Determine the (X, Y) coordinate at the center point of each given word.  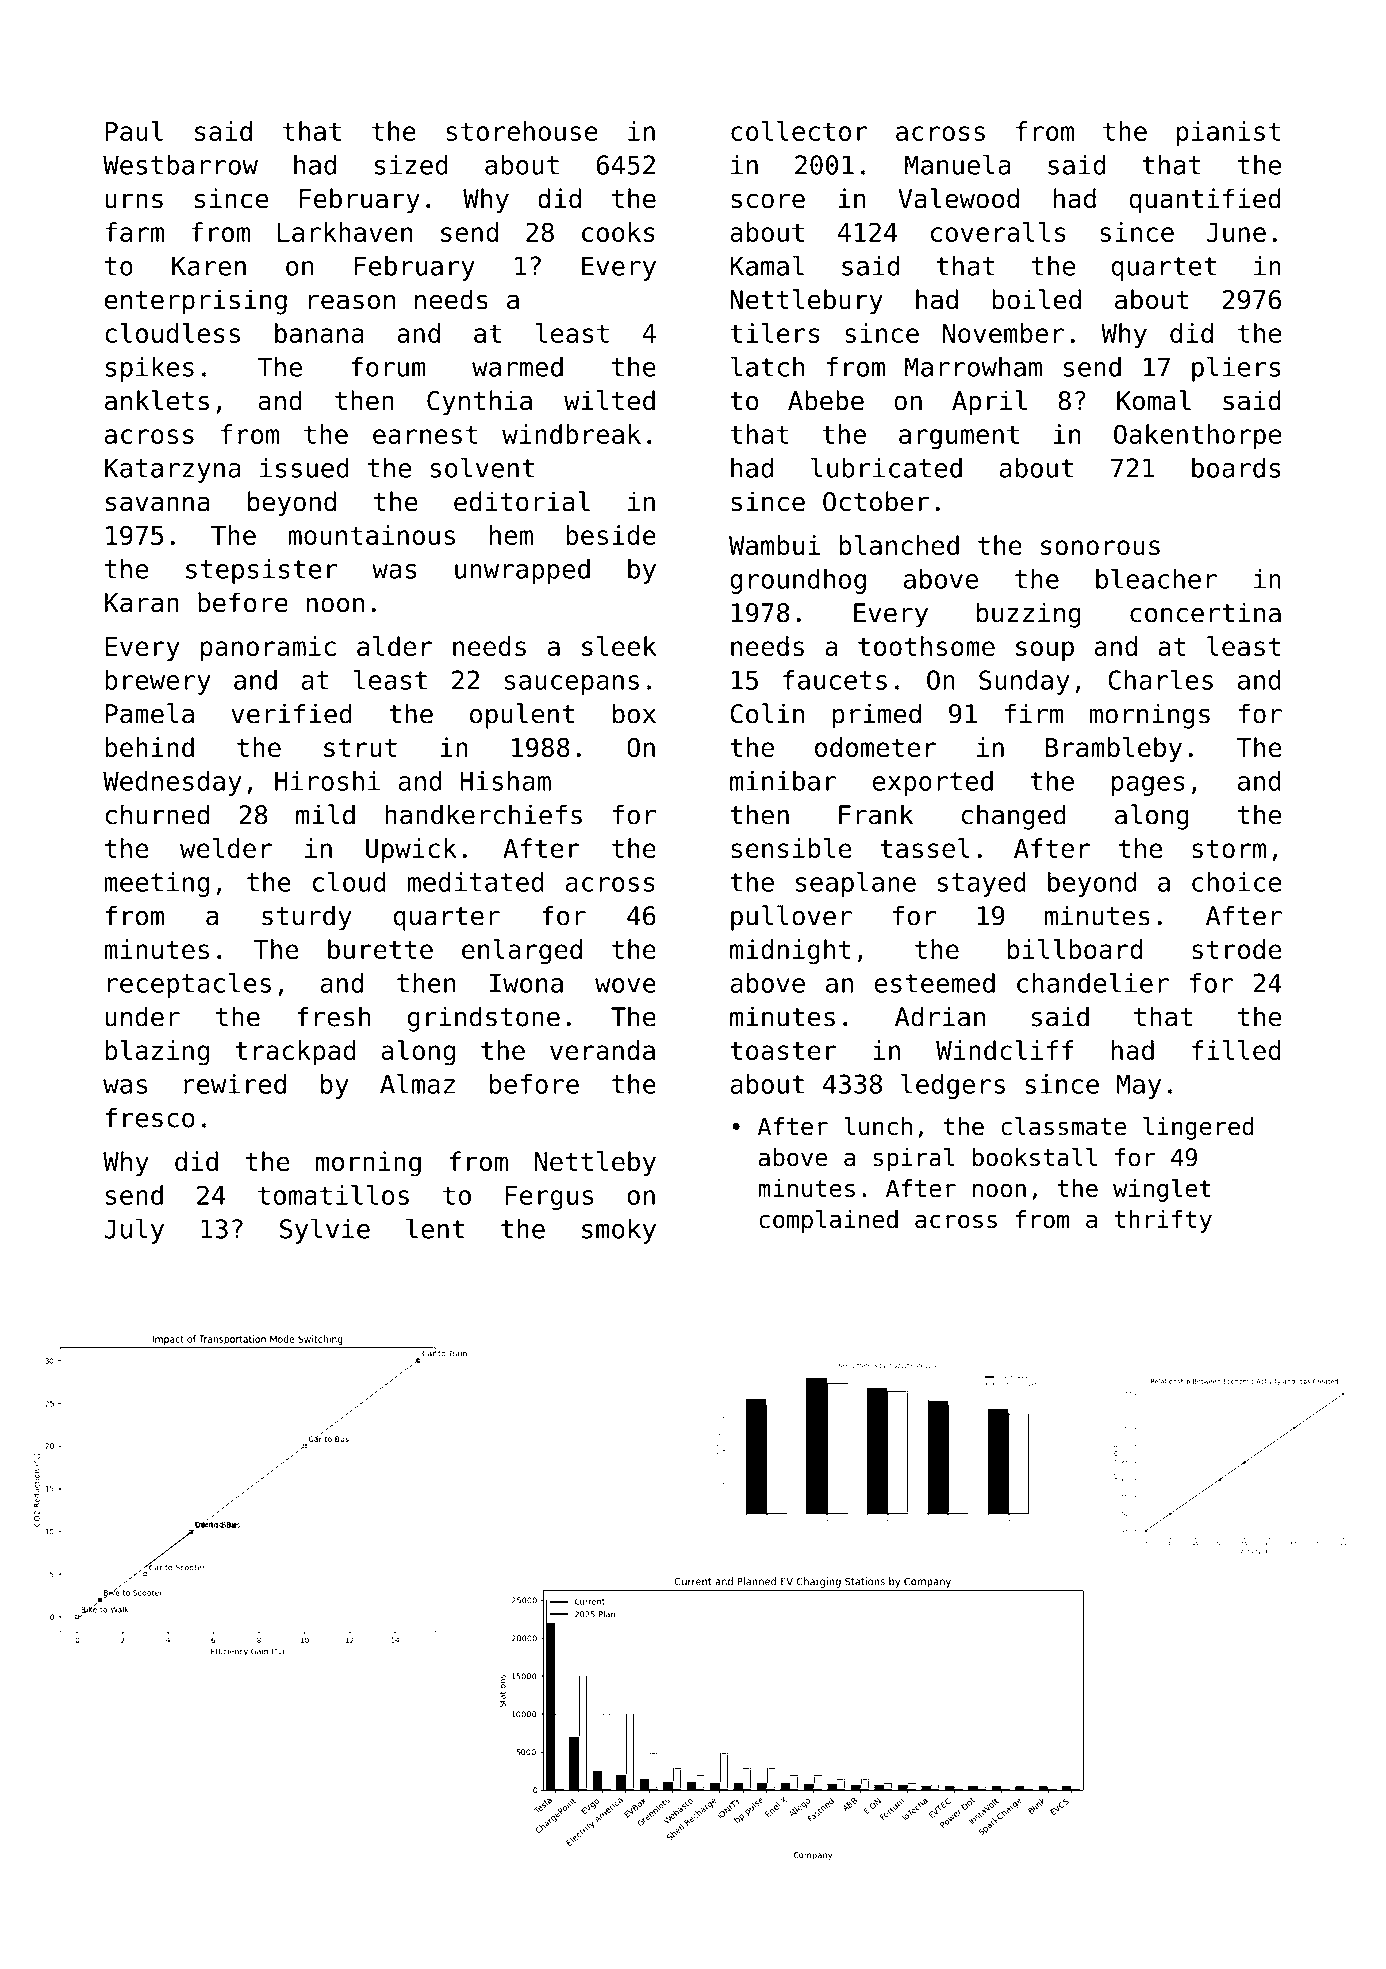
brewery (158, 682)
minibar (783, 781)
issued (304, 468)
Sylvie (325, 1231)
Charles (1160, 680)
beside (611, 535)
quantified (1205, 201)
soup (1045, 651)
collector (799, 131)
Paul (134, 131)
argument (959, 437)
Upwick (411, 850)
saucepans (572, 685)
